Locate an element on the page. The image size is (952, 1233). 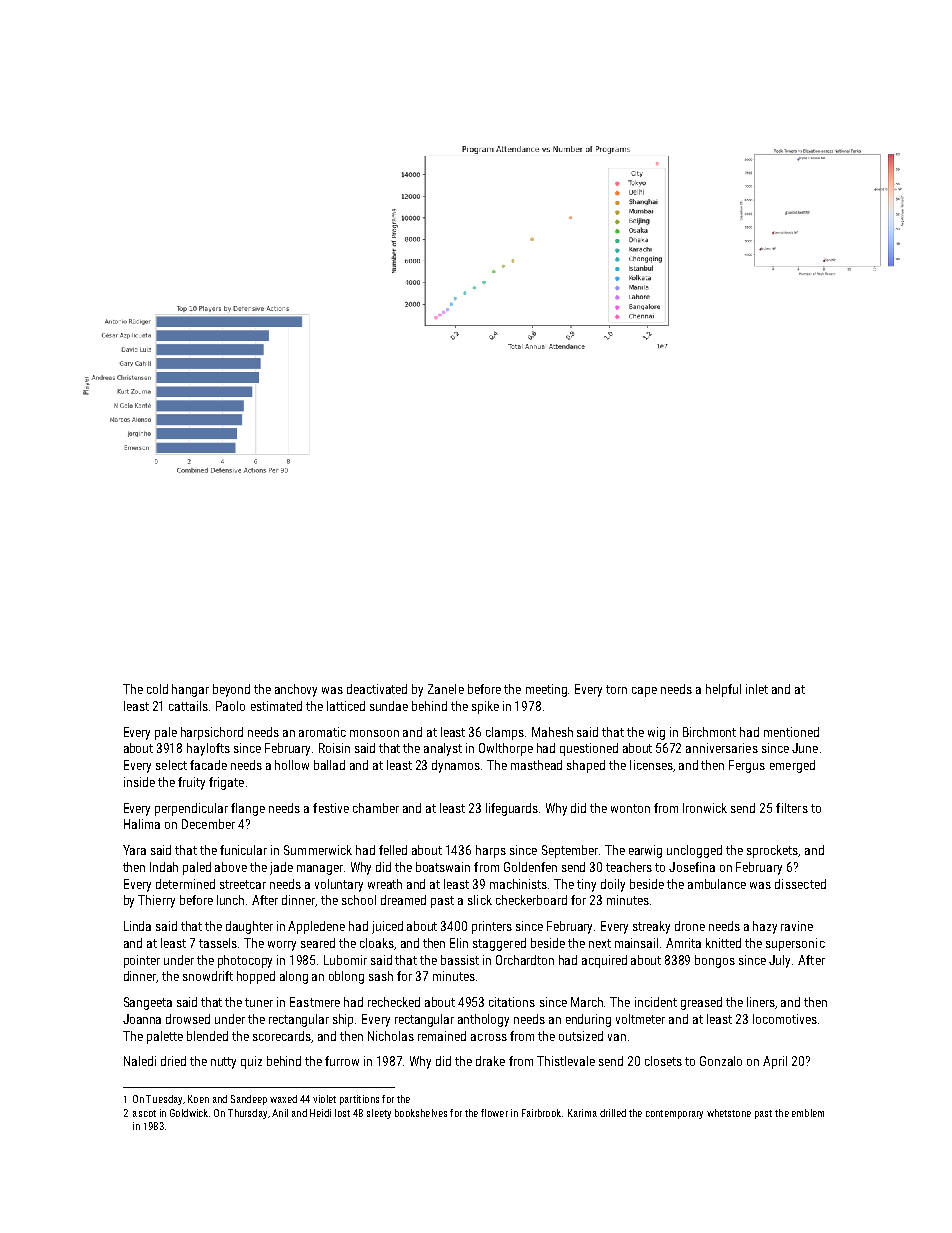
beyond is located at coordinates (231, 690).
